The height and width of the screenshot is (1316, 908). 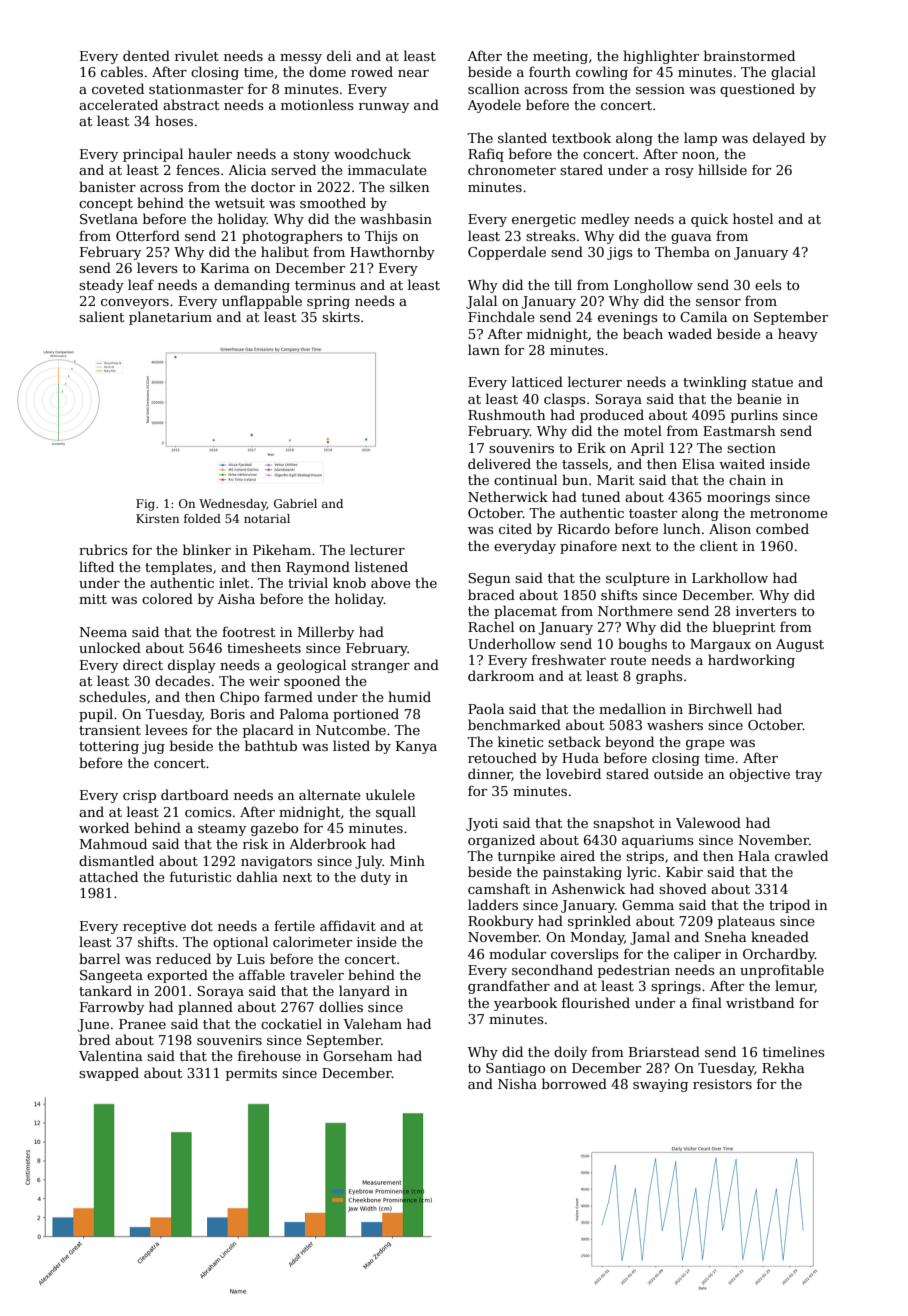 What do you see at coordinates (251, 1074) in the screenshot?
I see `permits` at bounding box center [251, 1074].
